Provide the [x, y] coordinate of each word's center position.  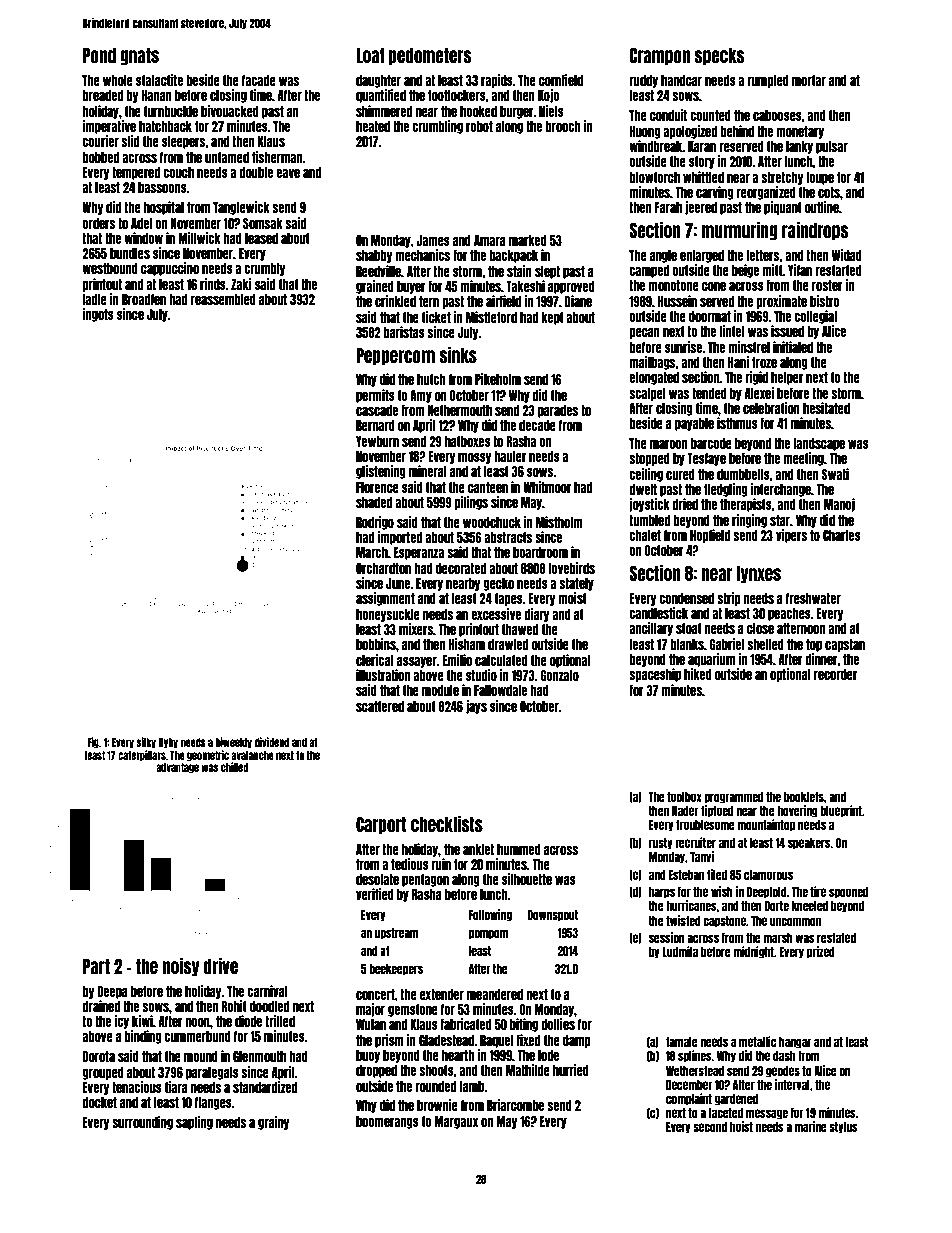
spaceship [655, 675]
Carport [381, 825]
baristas [404, 332]
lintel [732, 331]
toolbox [684, 797]
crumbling [437, 127]
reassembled [223, 299]
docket [99, 1102]
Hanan [156, 95]
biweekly [233, 743]
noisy [181, 967]
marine [810, 1126]
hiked [698, 674]
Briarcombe [515, 1105]
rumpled [768, 81]
